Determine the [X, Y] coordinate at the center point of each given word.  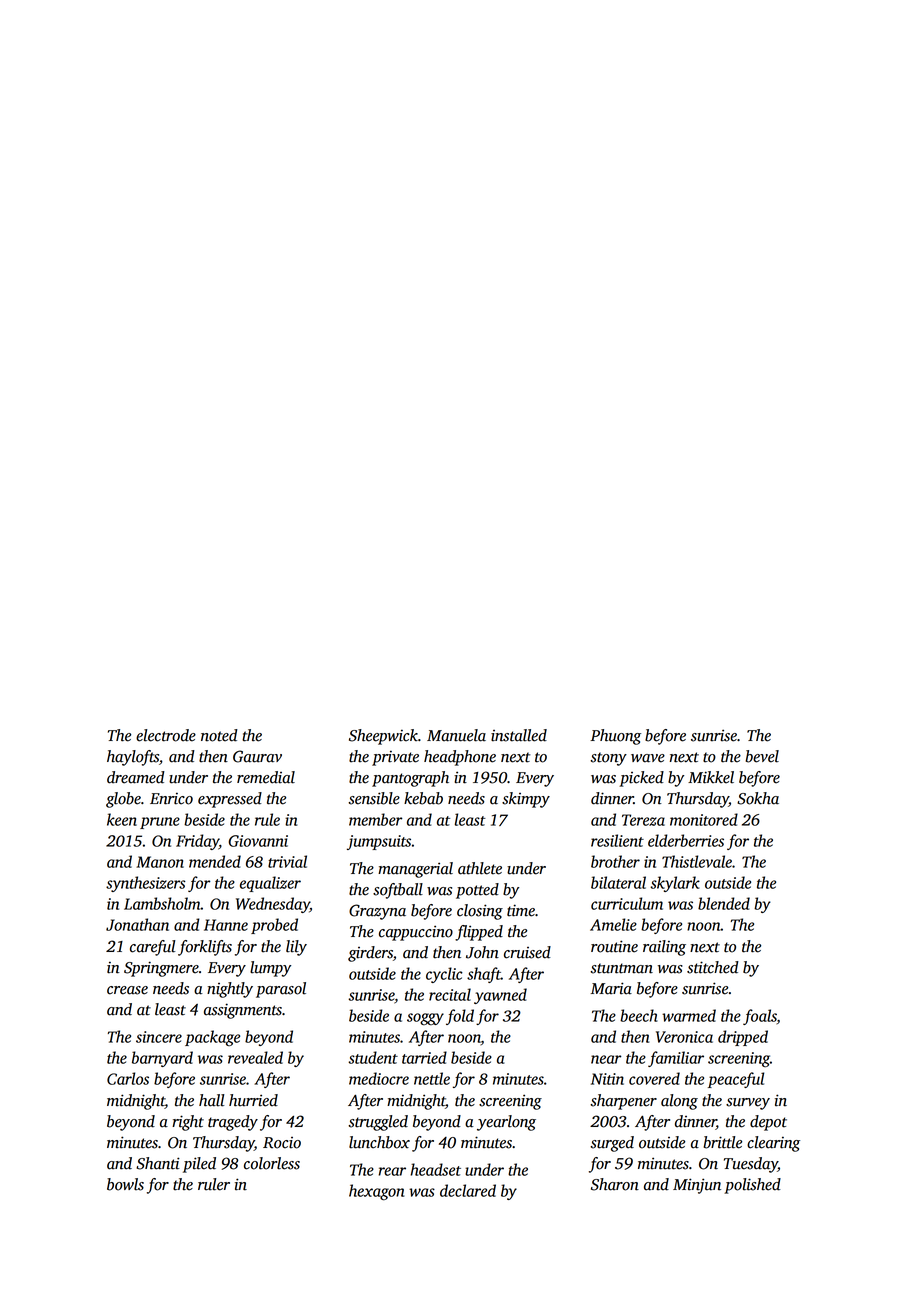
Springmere [161, 969]
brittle [722, 1142]
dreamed [136, 777]
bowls [125, 1184]
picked [641, 779]
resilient [617, 840]
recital [450, 994]
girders [370, 954]
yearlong [506, 1123]
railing [664, 948]
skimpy [526, 800]
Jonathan [137, 924]
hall [212, 1100]
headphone [460, 758]
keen [122, 819]
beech [639, 1015]
